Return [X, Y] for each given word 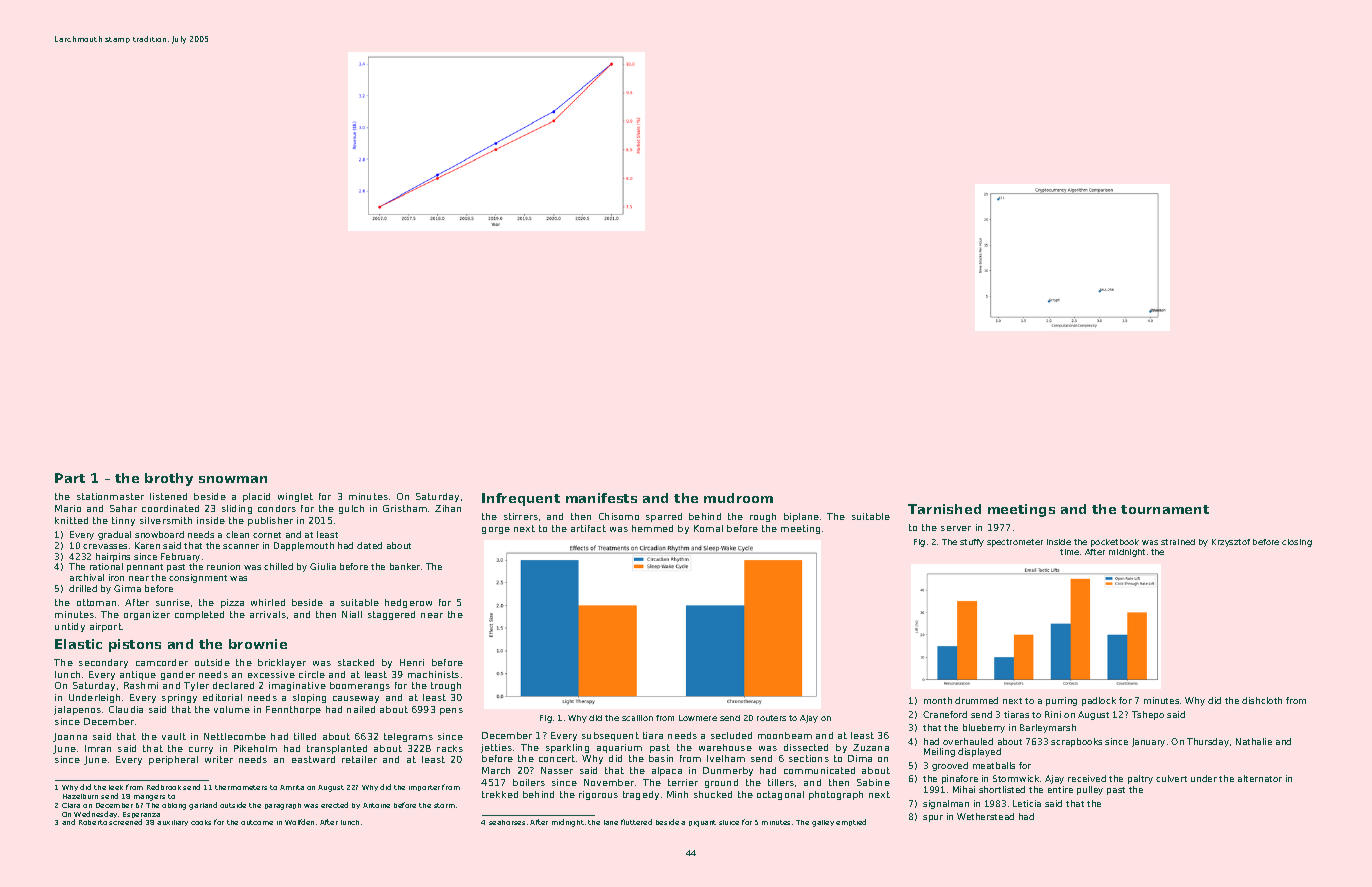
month [938, 700]
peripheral [173, 760]
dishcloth [1262, 700]
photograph [836, 795]
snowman [233, 479]
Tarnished [944, 509]
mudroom [738, 498]
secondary [103, 663]
